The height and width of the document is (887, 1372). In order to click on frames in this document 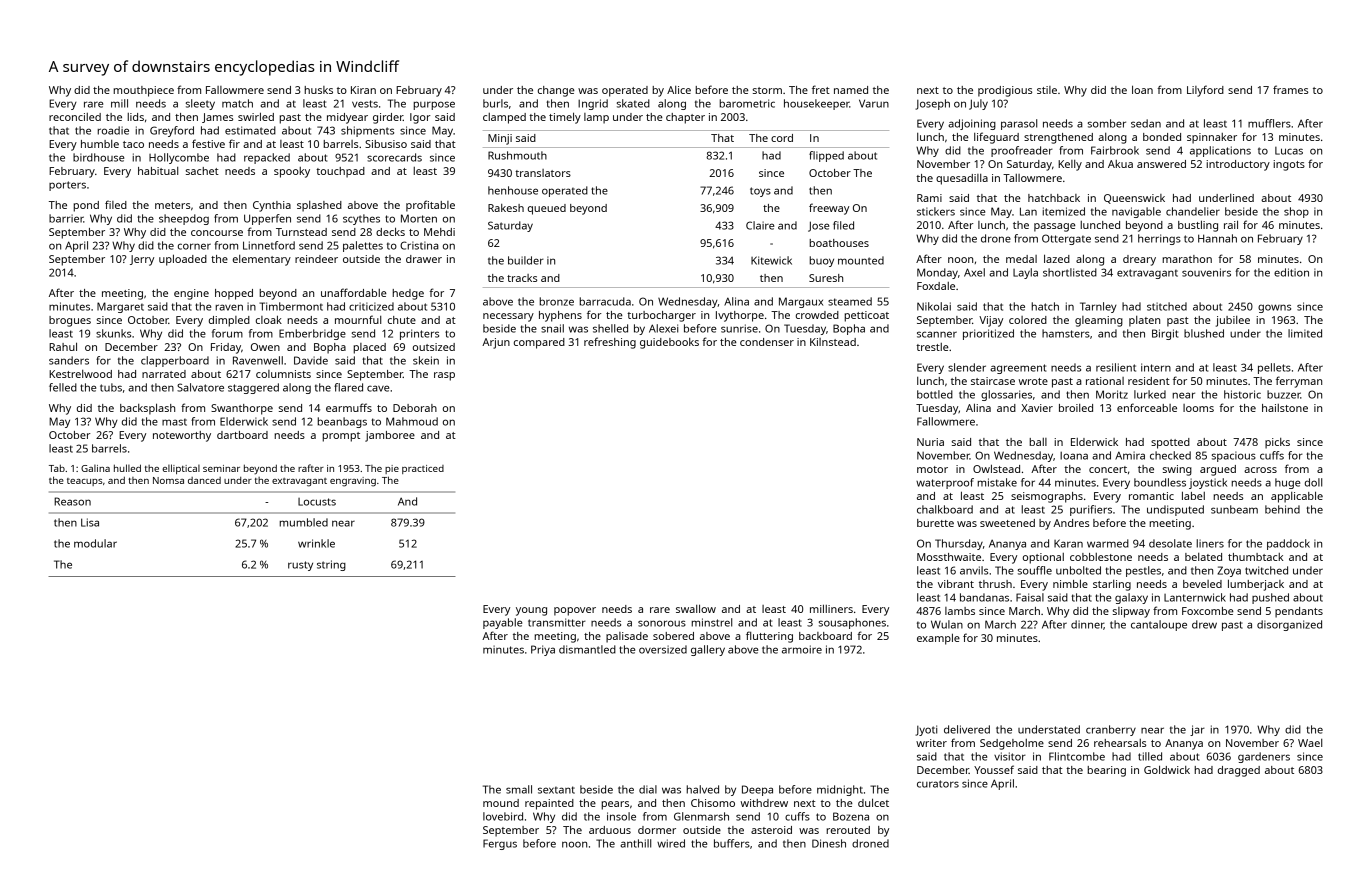, I will do `click(1290, 89)`.
